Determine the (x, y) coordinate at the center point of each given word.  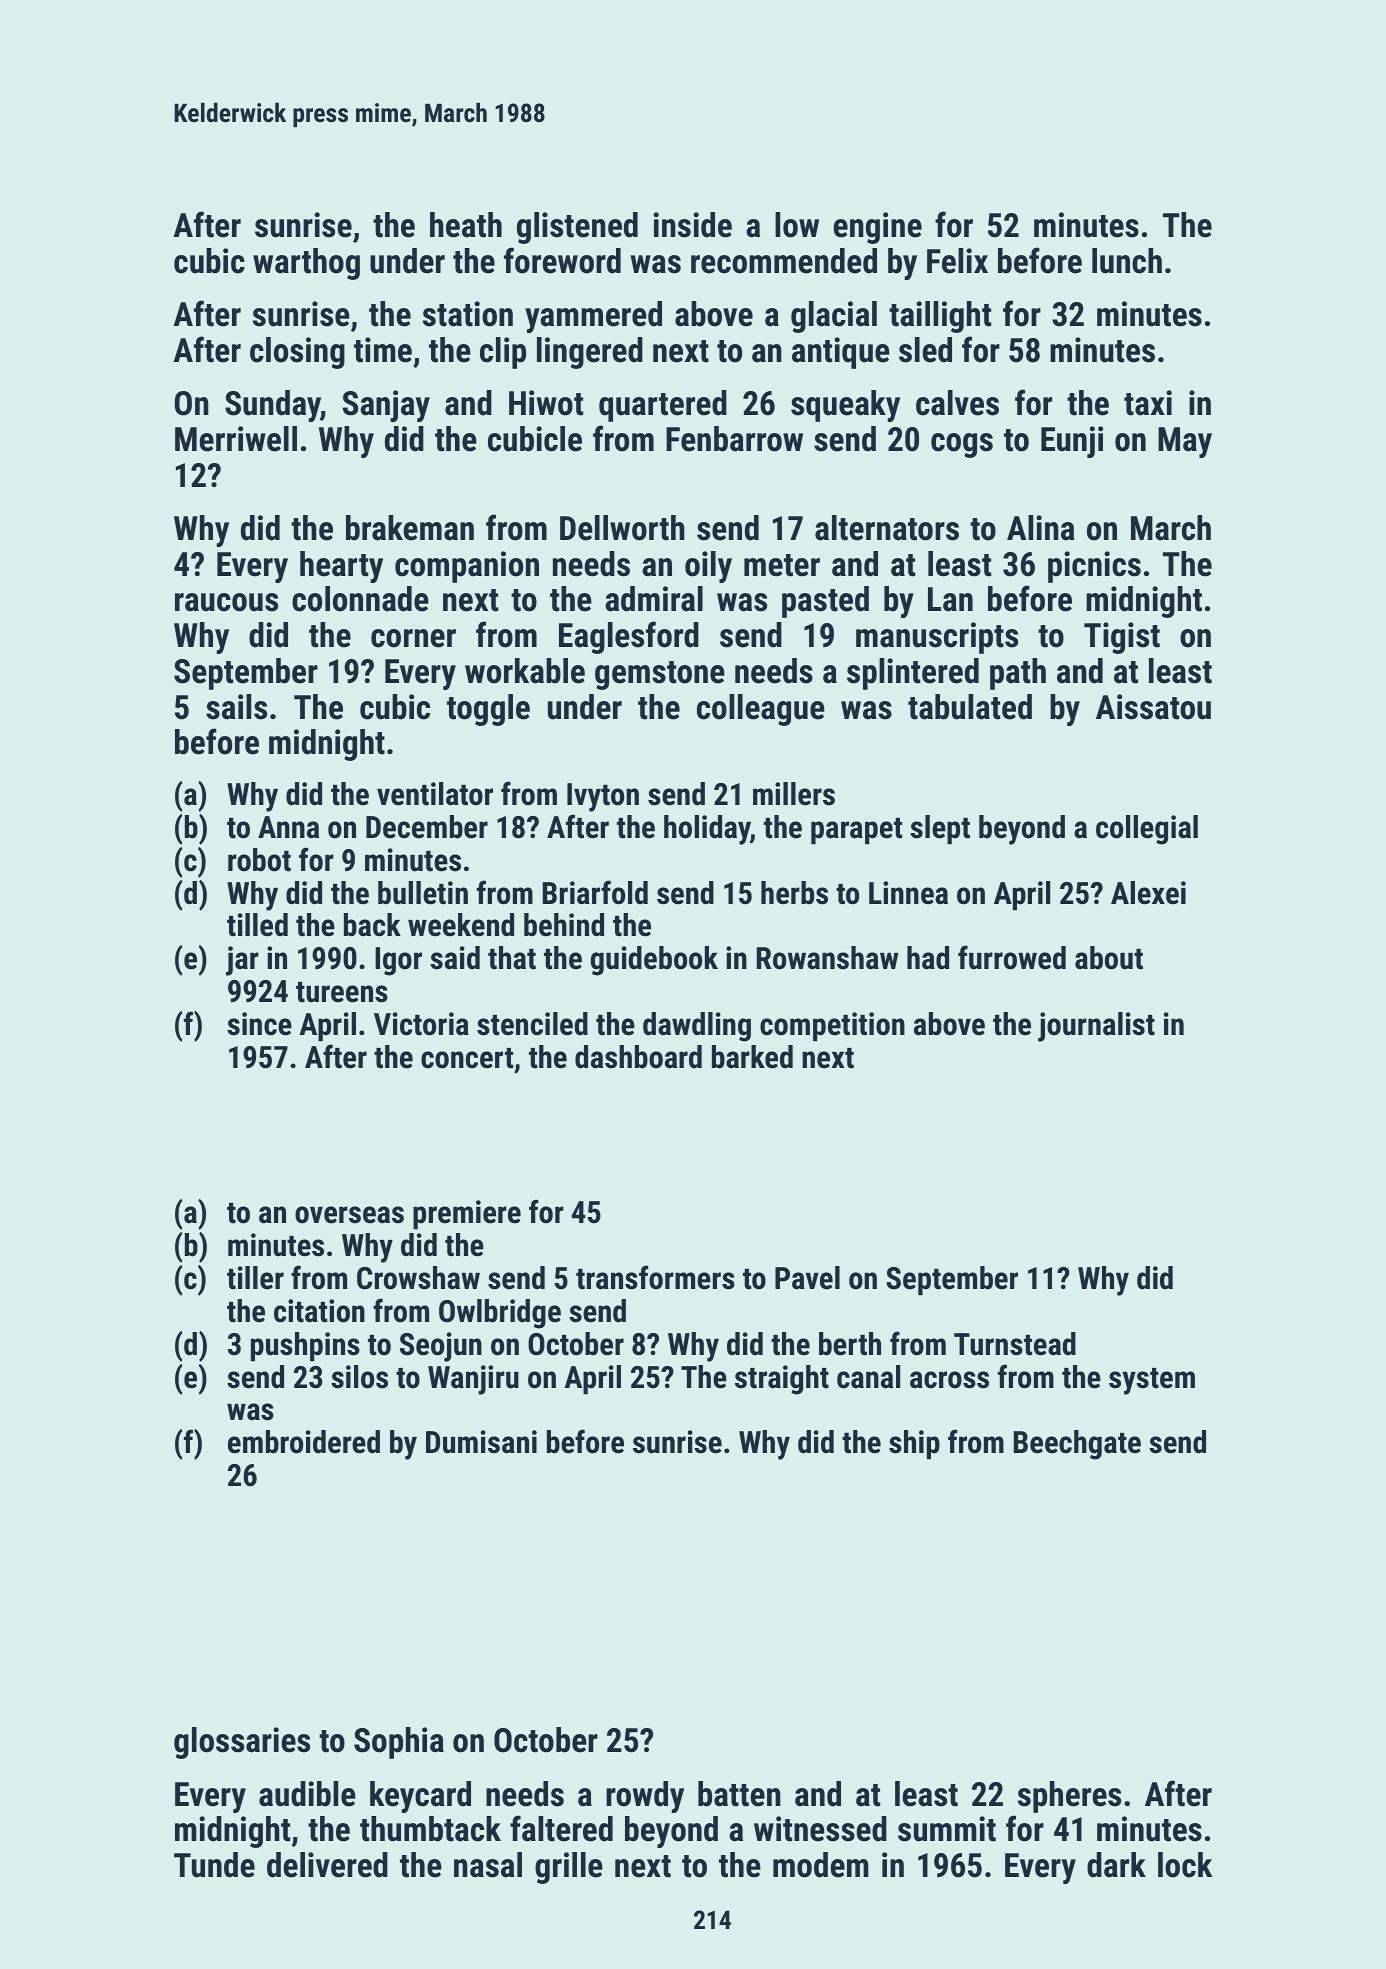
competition (832, 1026)
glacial (834, 317)
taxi (1148, 403)
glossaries (242, 1743)
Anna (288, 827)
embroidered (304, 1442)
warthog (306, 264)
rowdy (645, 1797)
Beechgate (1077, 1445)
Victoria (421, 1024)
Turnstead (1015, 1344)
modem (821, 1865)
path (1018, 674)
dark (1116, 1865)
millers (794, 794)
